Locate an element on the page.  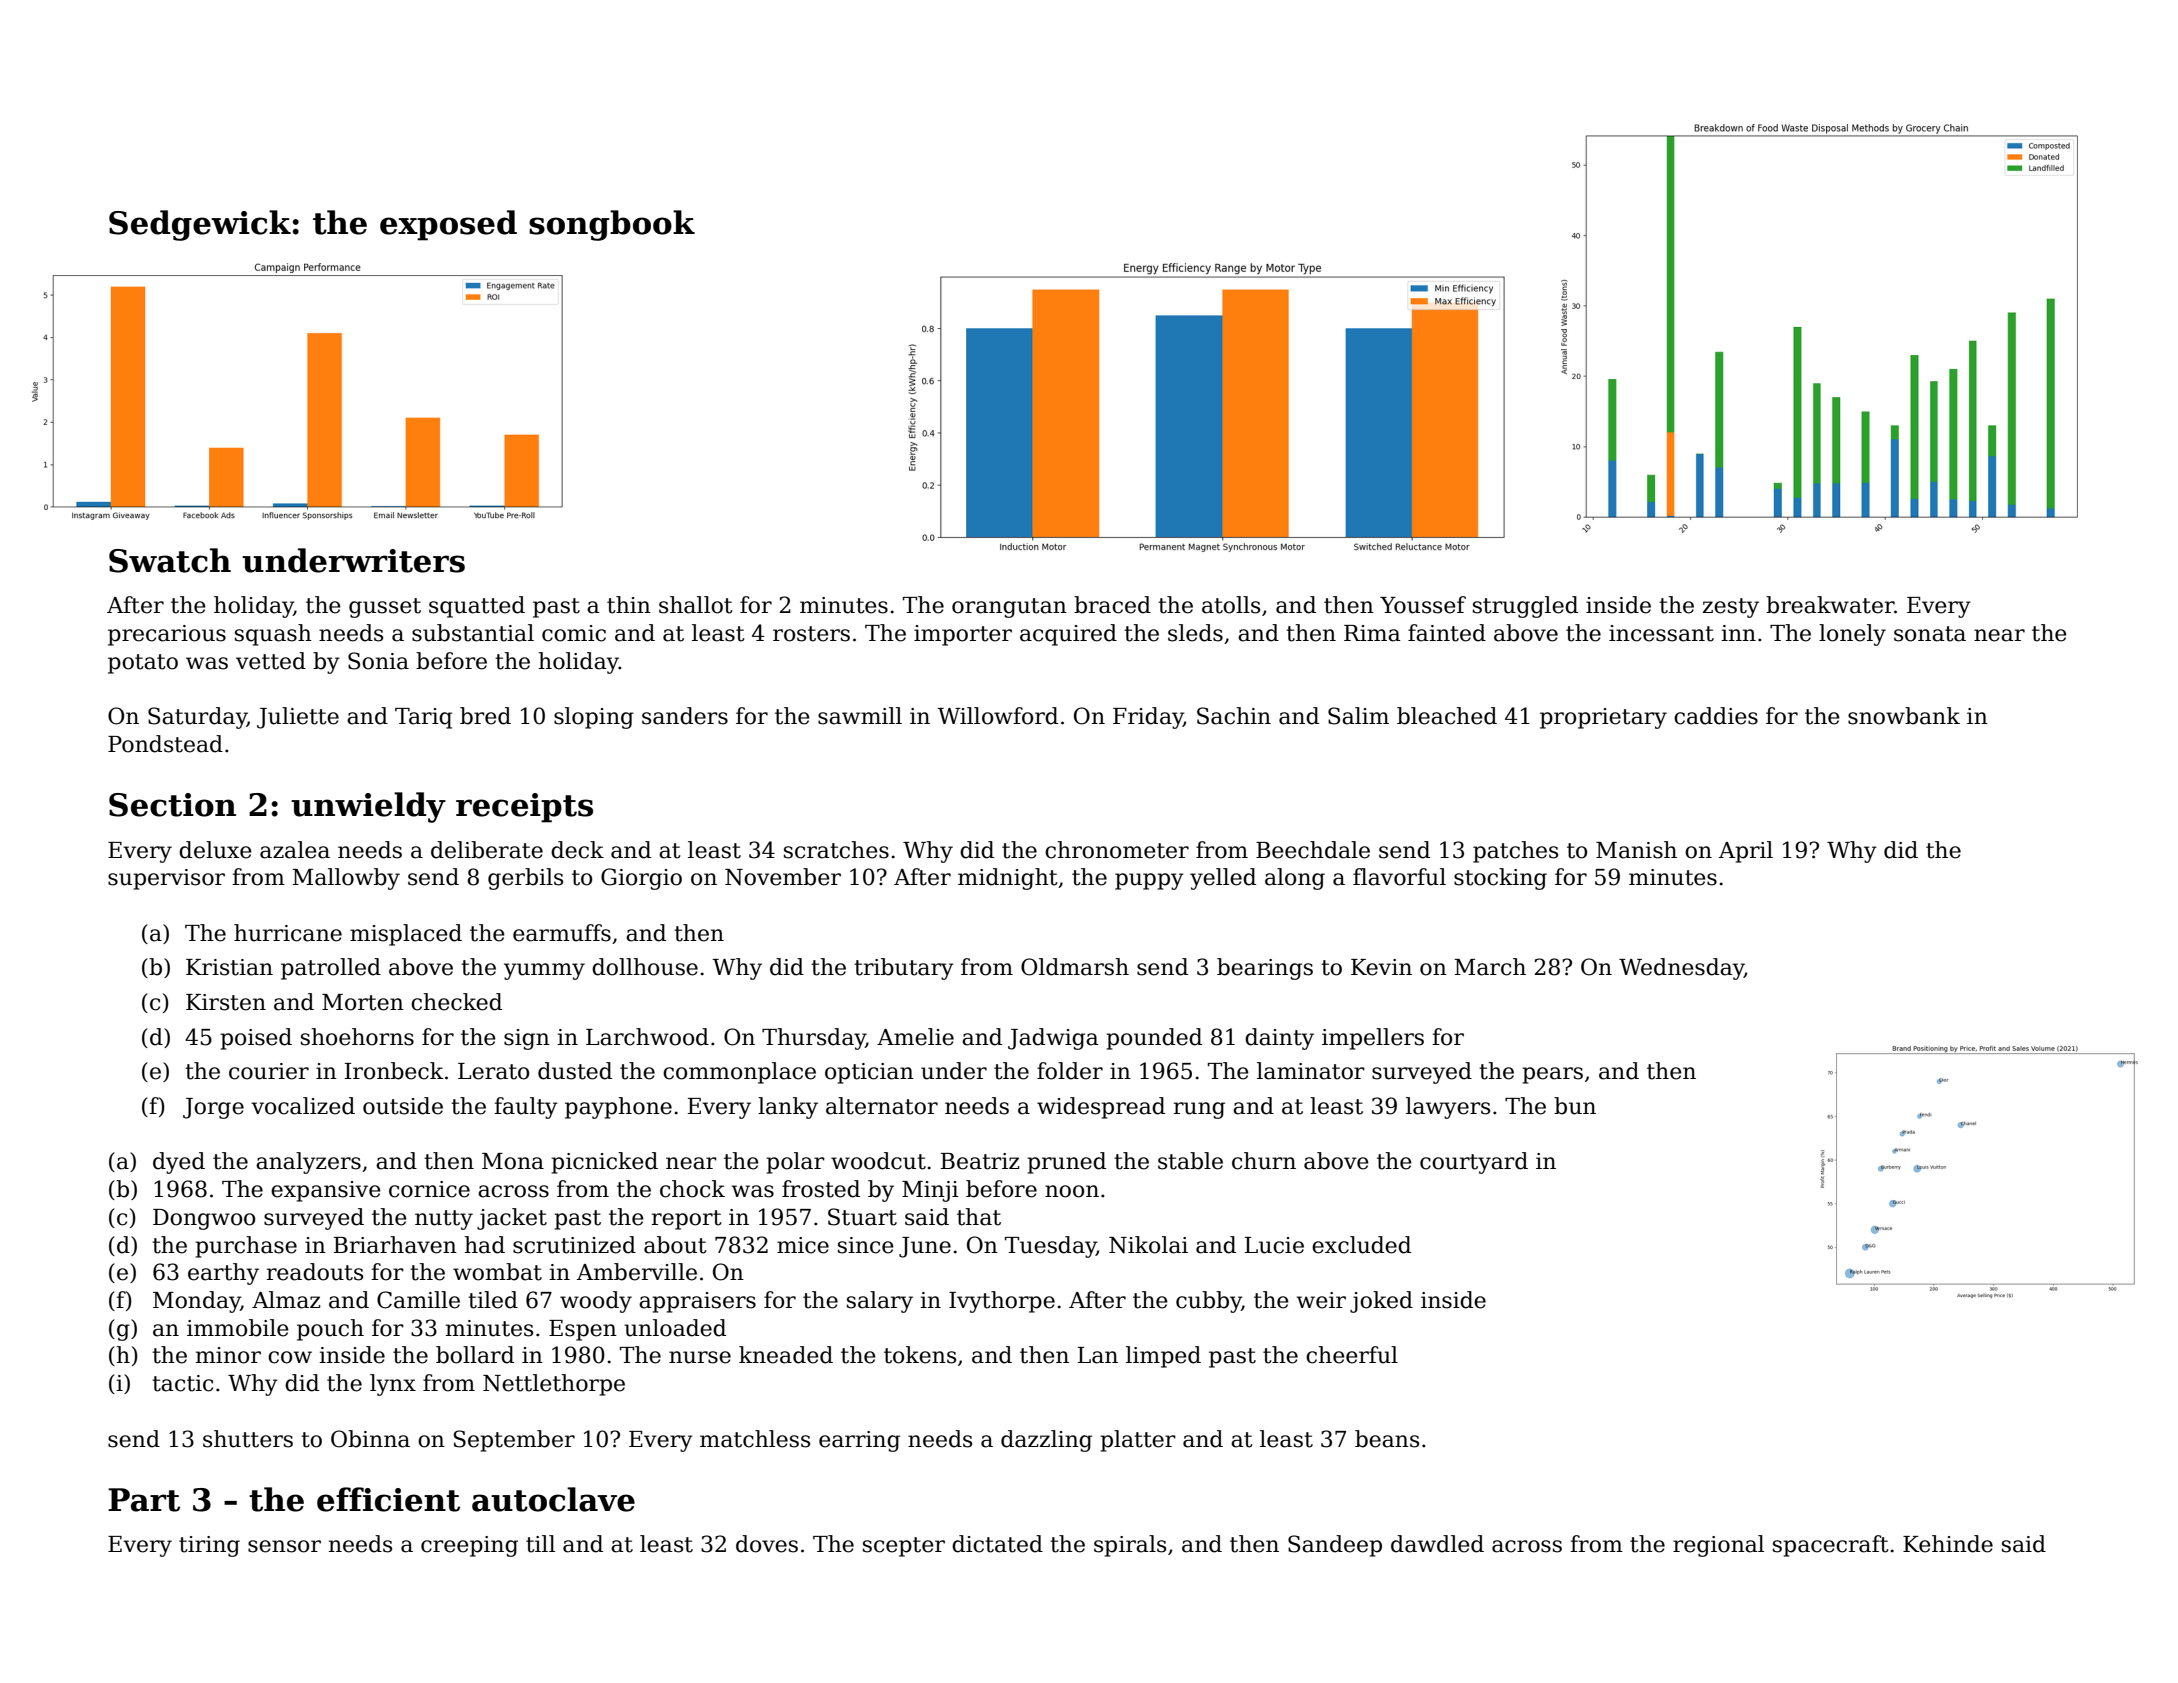
platter is located at coordinates (1138, 1441).
